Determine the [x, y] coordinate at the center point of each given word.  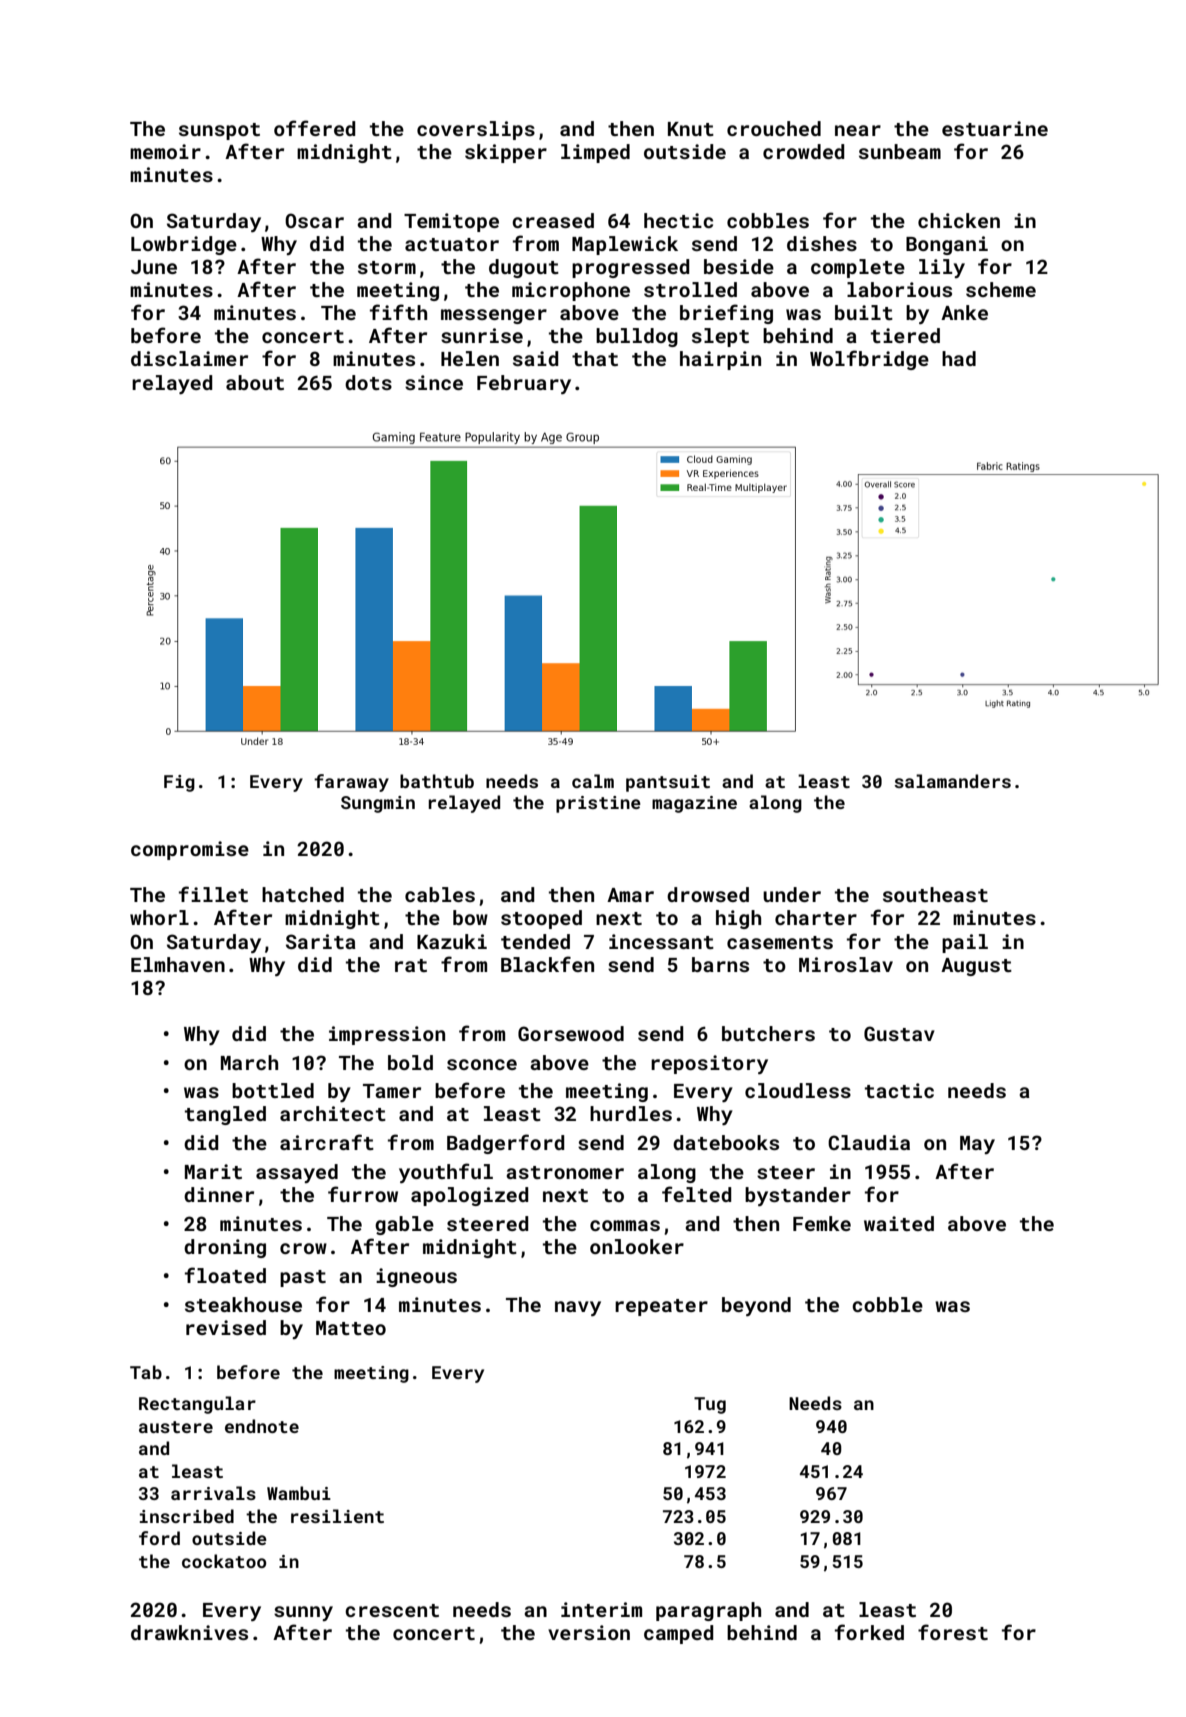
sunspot [219, 131]
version [589, 1632]
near [858, 130]
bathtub [437, 781]
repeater [661, 1307]
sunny [303, 1613]
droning [225, 1248]
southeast [935, 894]
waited [899, 1223]
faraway [351, 783]
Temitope [451, 222]
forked [869, 1632]
